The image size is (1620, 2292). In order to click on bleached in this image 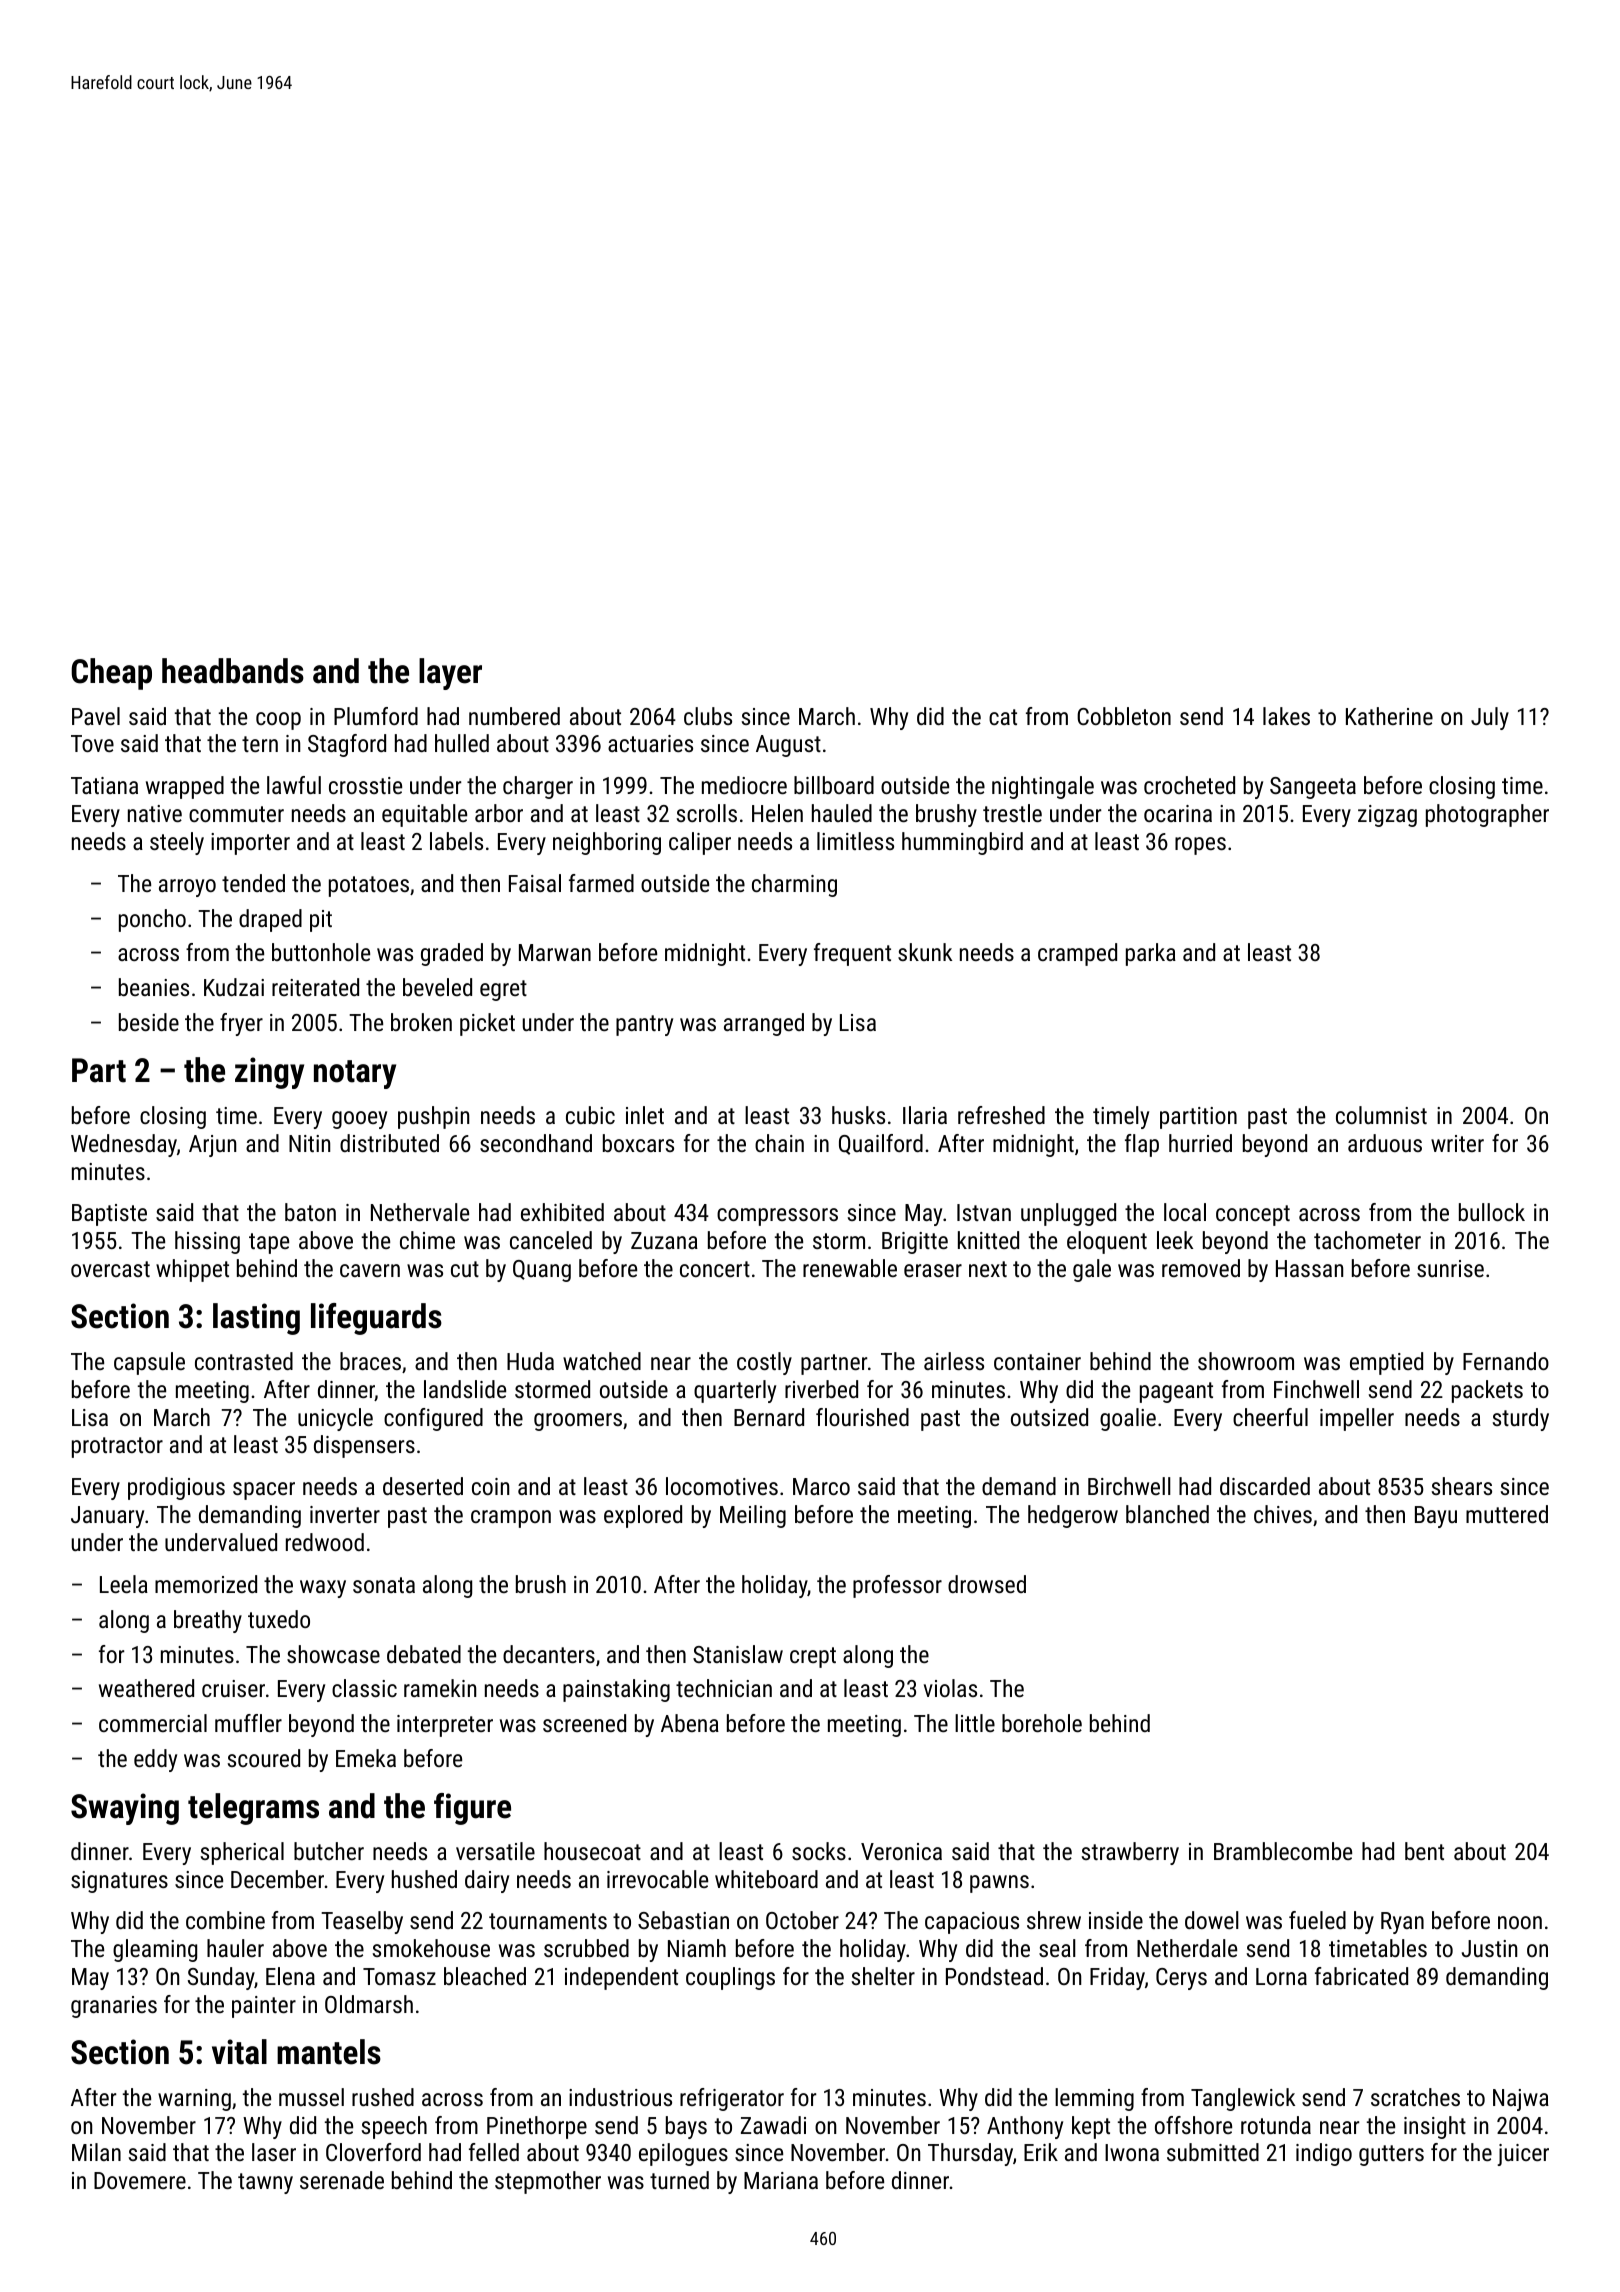, I will do `click(485, 1976)`.
